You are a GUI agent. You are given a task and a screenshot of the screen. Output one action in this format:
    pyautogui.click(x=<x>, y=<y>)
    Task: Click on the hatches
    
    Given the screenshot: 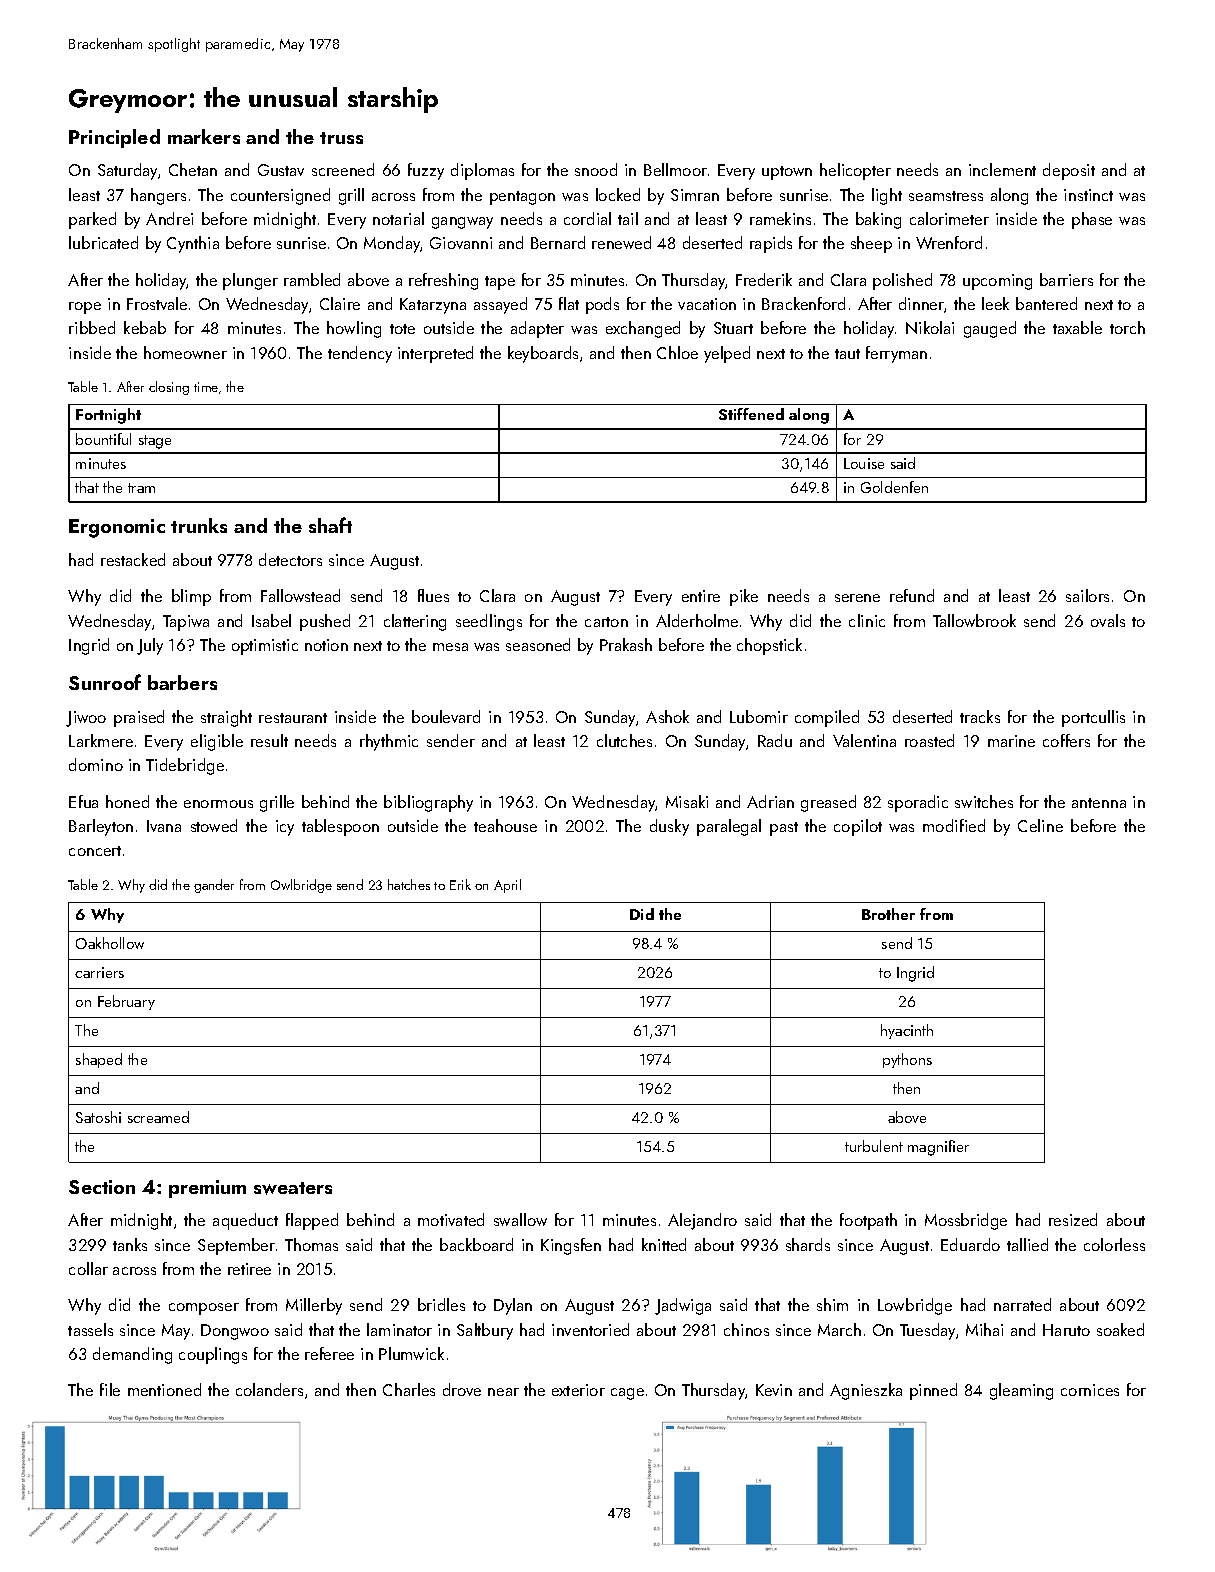 What is the action you would take?
    pyautogui.click(x=409, y=884)
